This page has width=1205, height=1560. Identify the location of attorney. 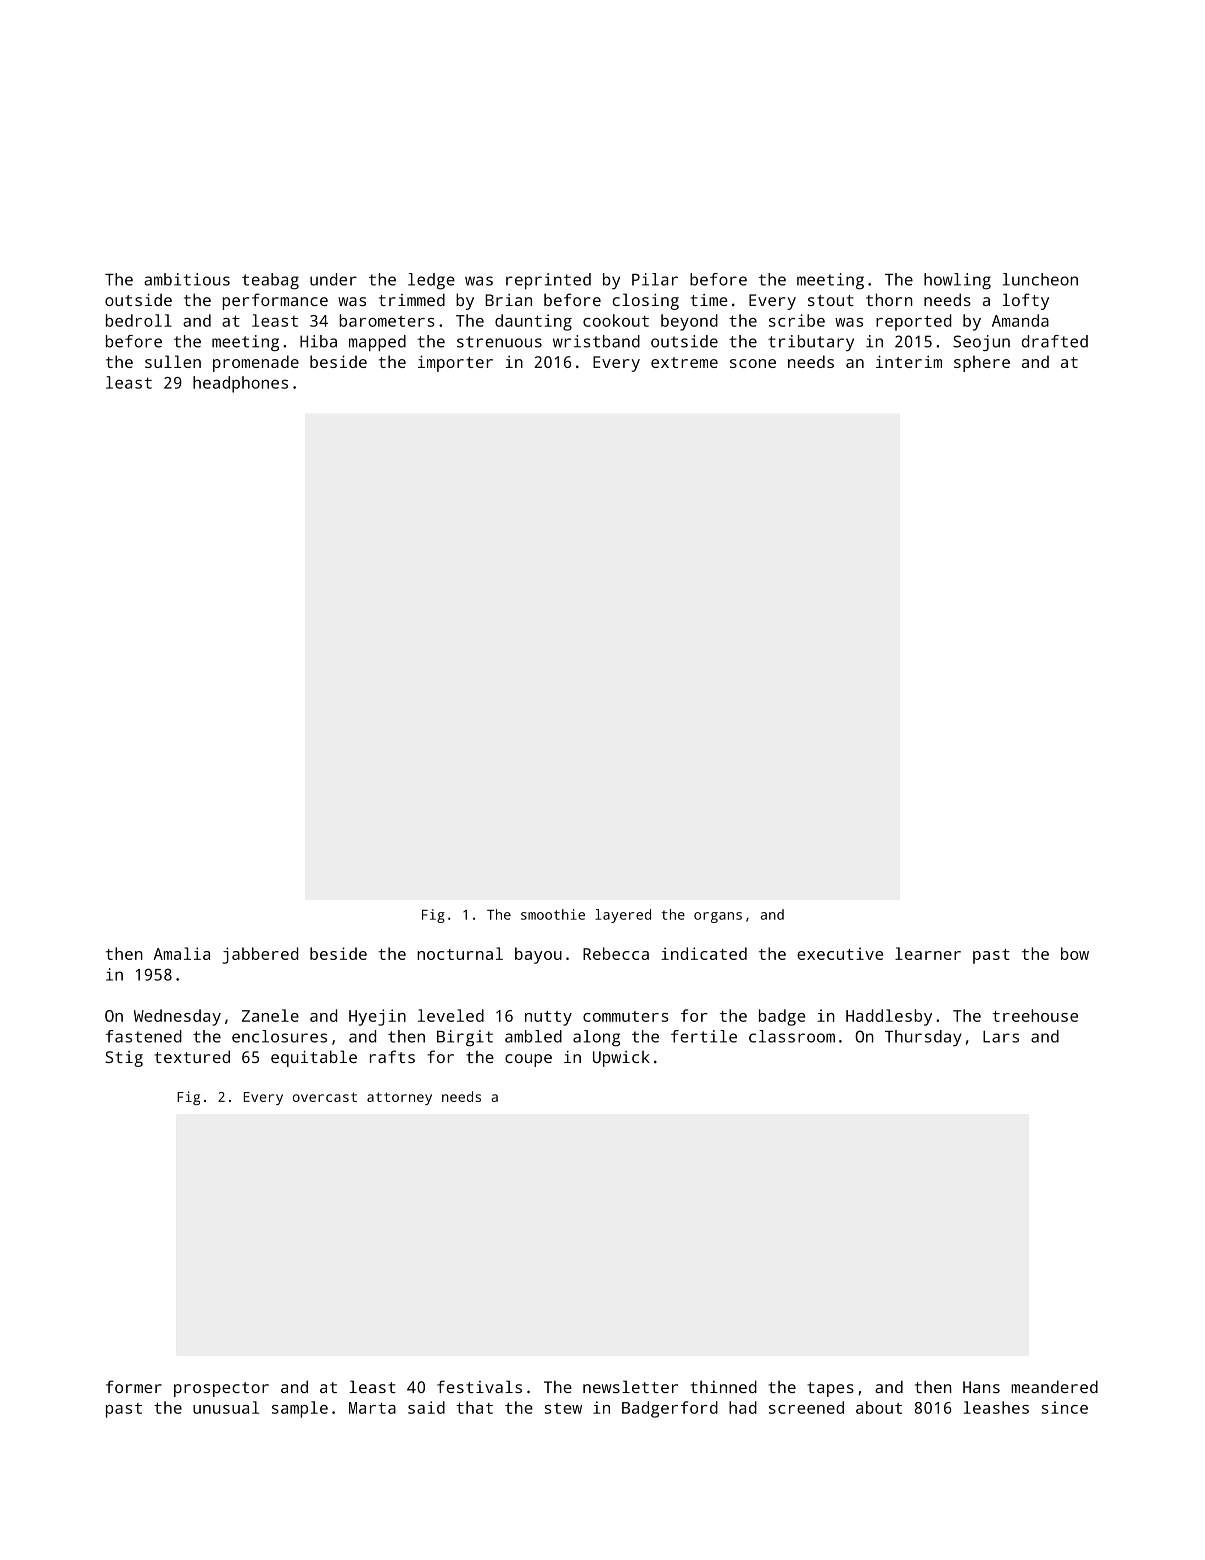
(399, 1098).
